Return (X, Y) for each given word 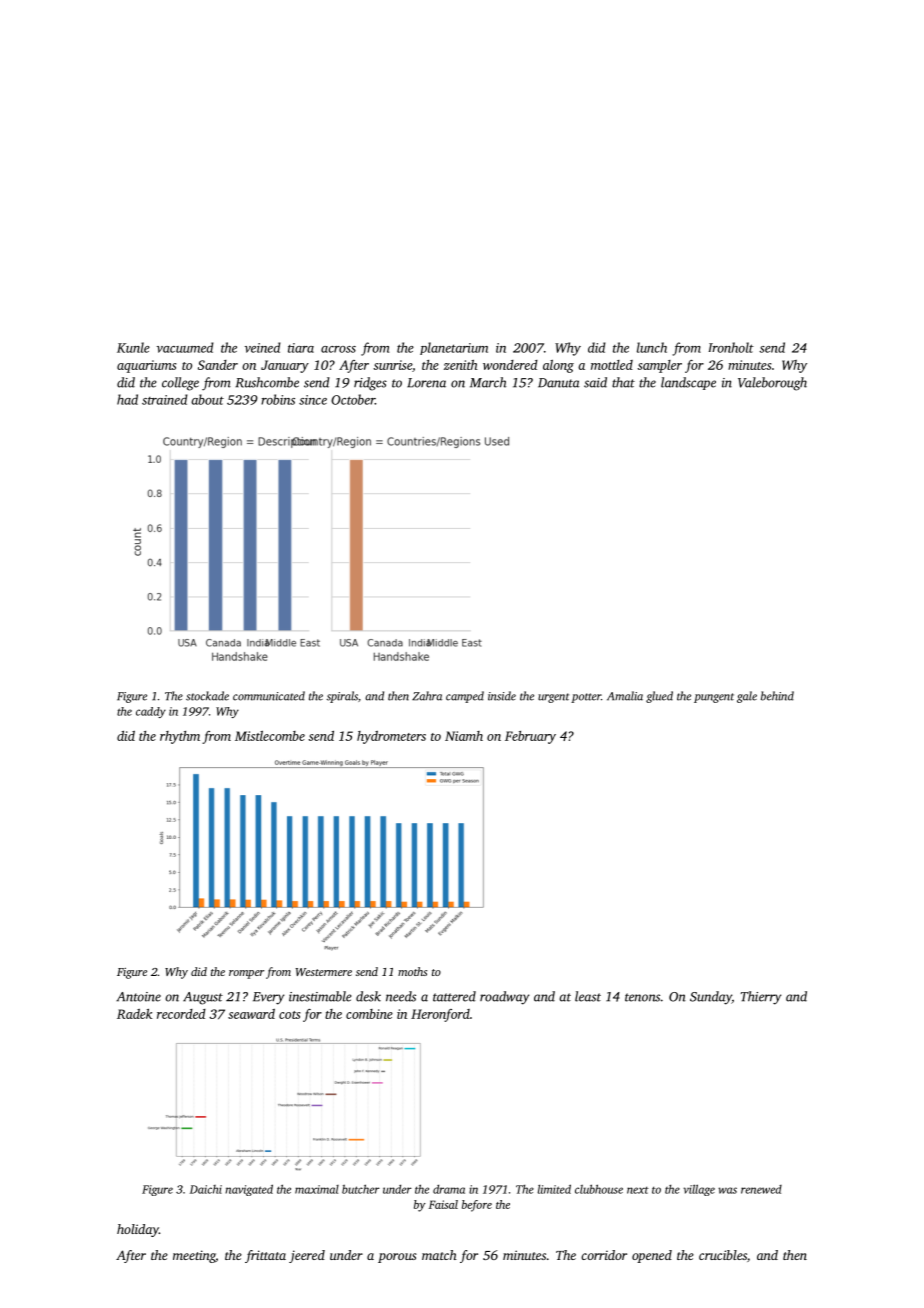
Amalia (625, 696)
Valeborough (772, 384)
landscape (688, 383)
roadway (504, 998)
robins (278, 399)
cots (290, 1015)
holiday (138, 1230)
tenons (642, 997)
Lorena (426, 383)
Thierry (761, 998)
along (558, 366)
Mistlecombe (270, 736)
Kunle (133, 347)
